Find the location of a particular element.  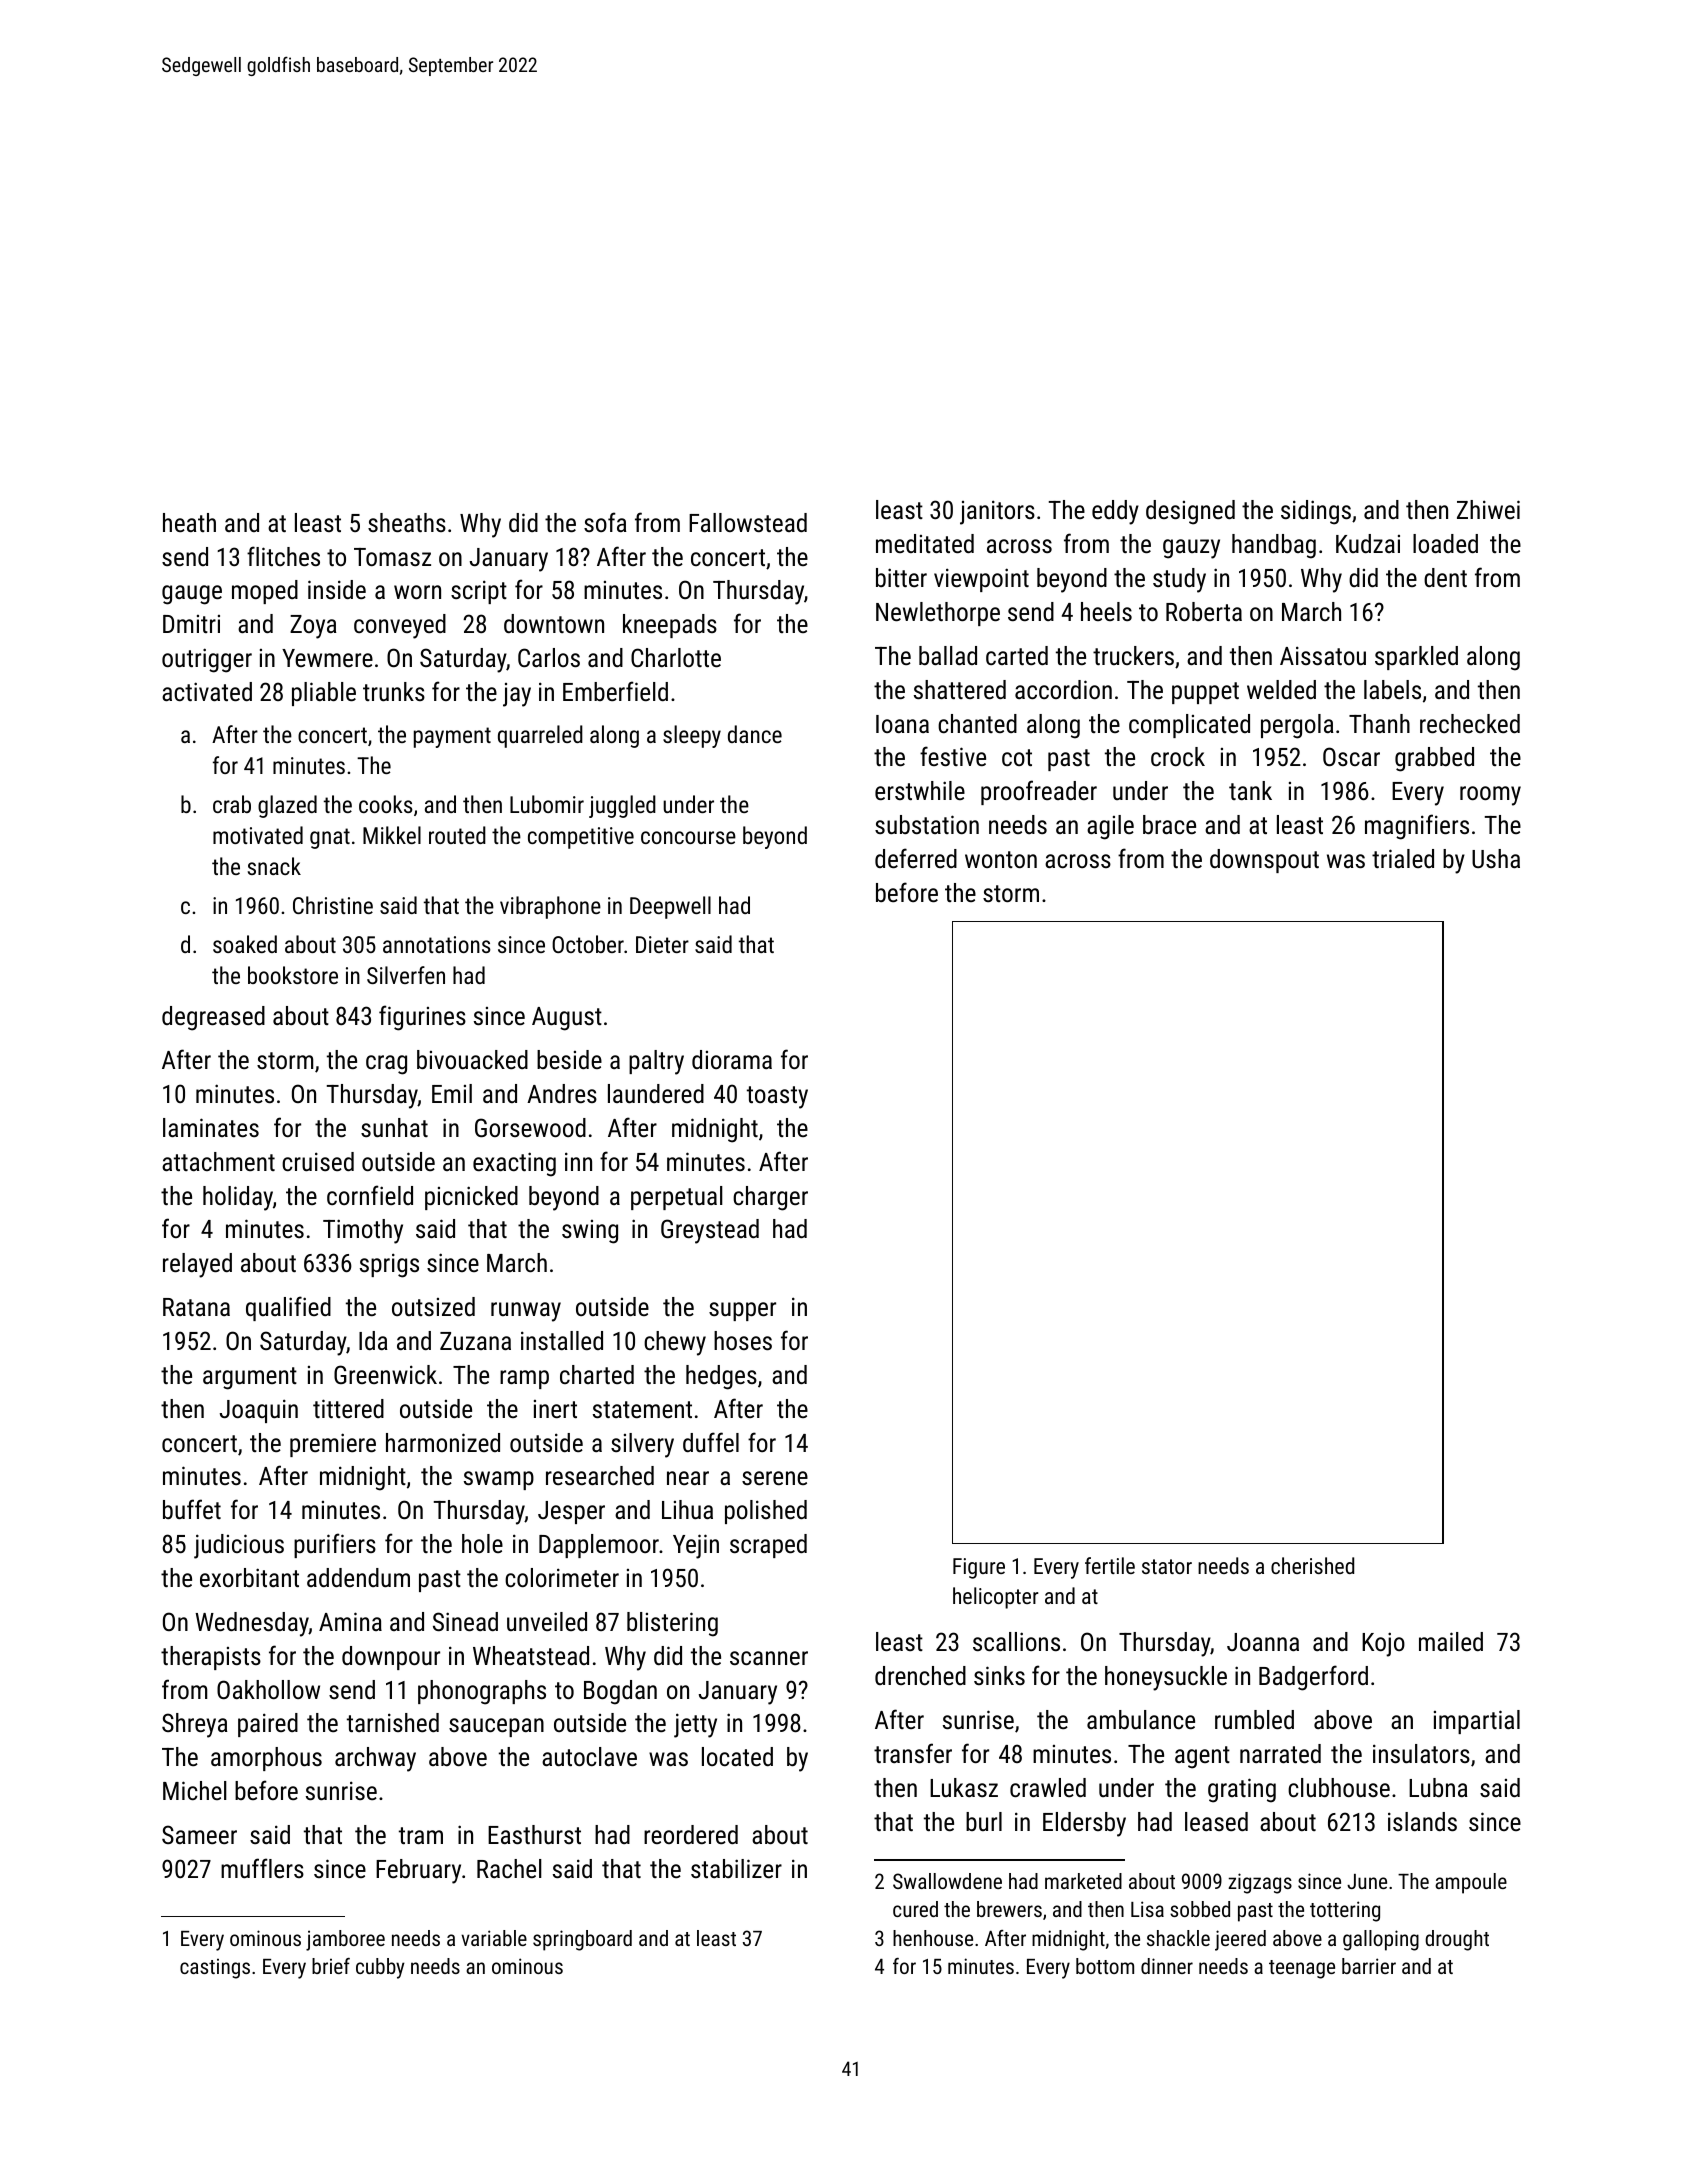

Fallowstead is located at coordinates (748, 522).
